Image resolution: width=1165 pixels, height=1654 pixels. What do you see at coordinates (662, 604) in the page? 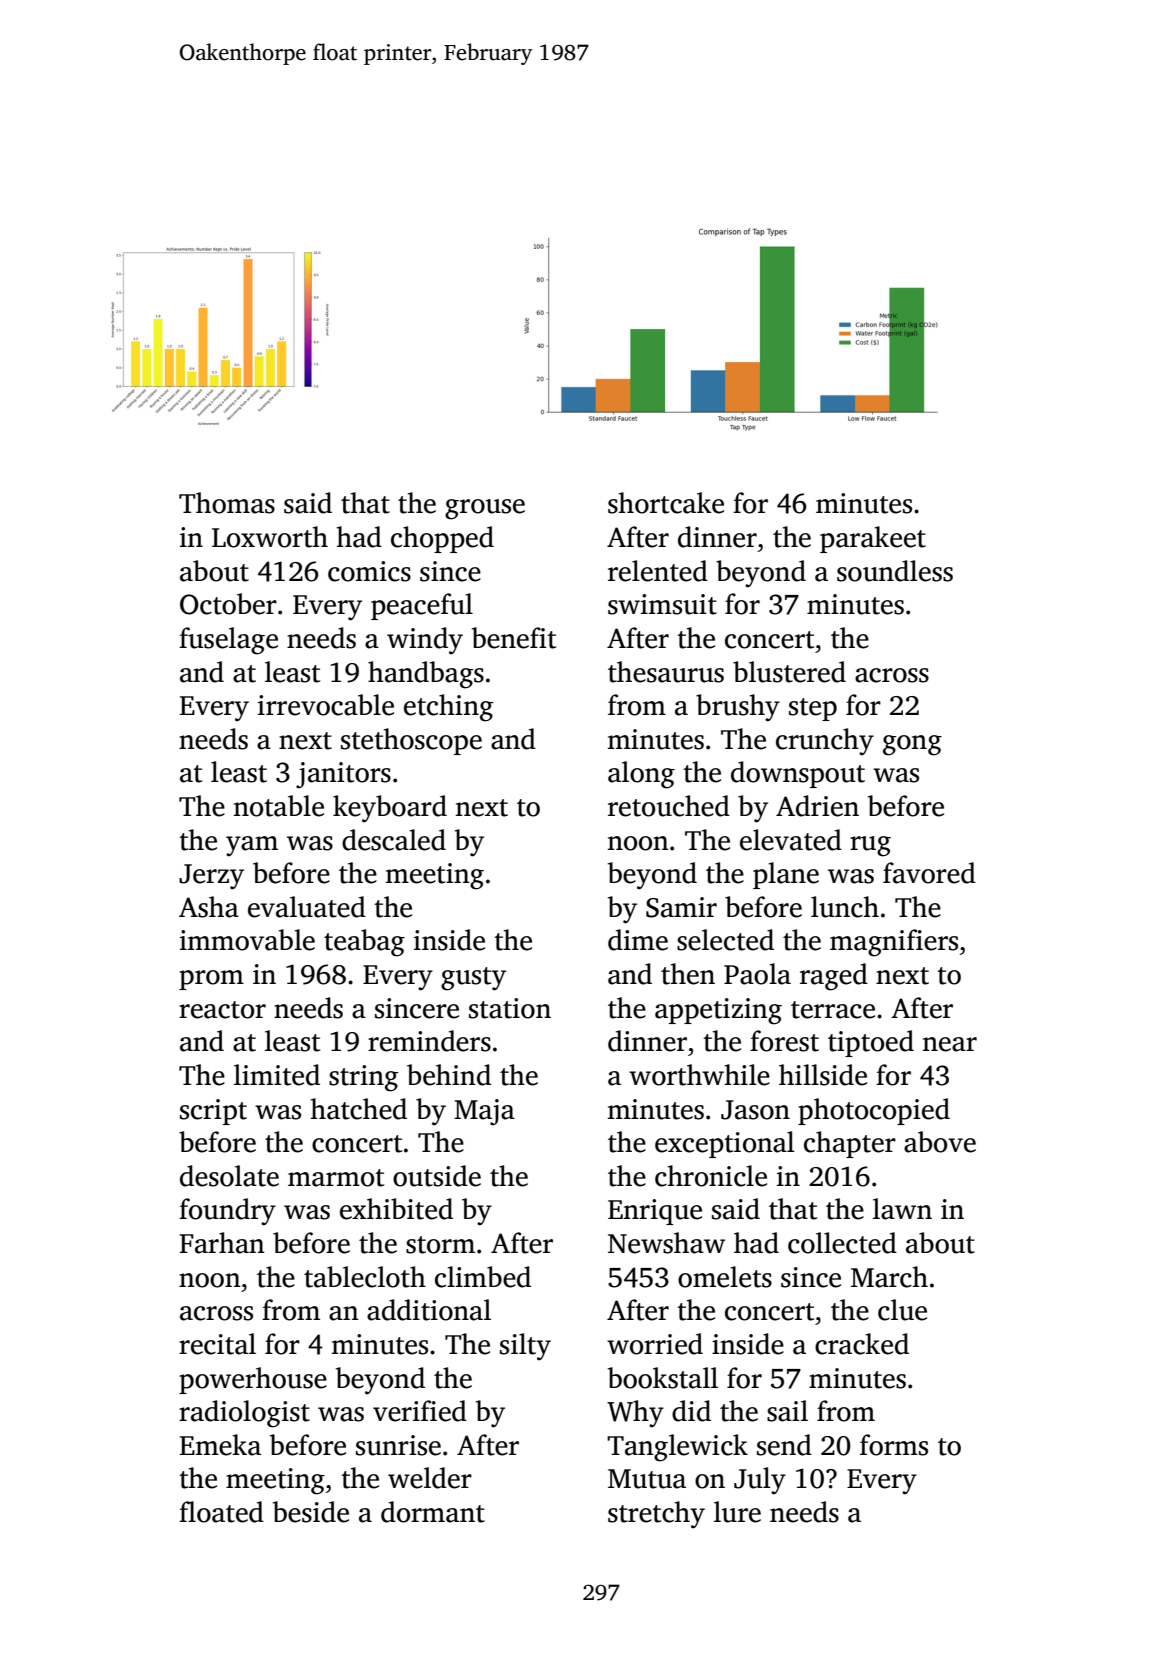
I see `swimsuit` at bounding box center [662, 604].
